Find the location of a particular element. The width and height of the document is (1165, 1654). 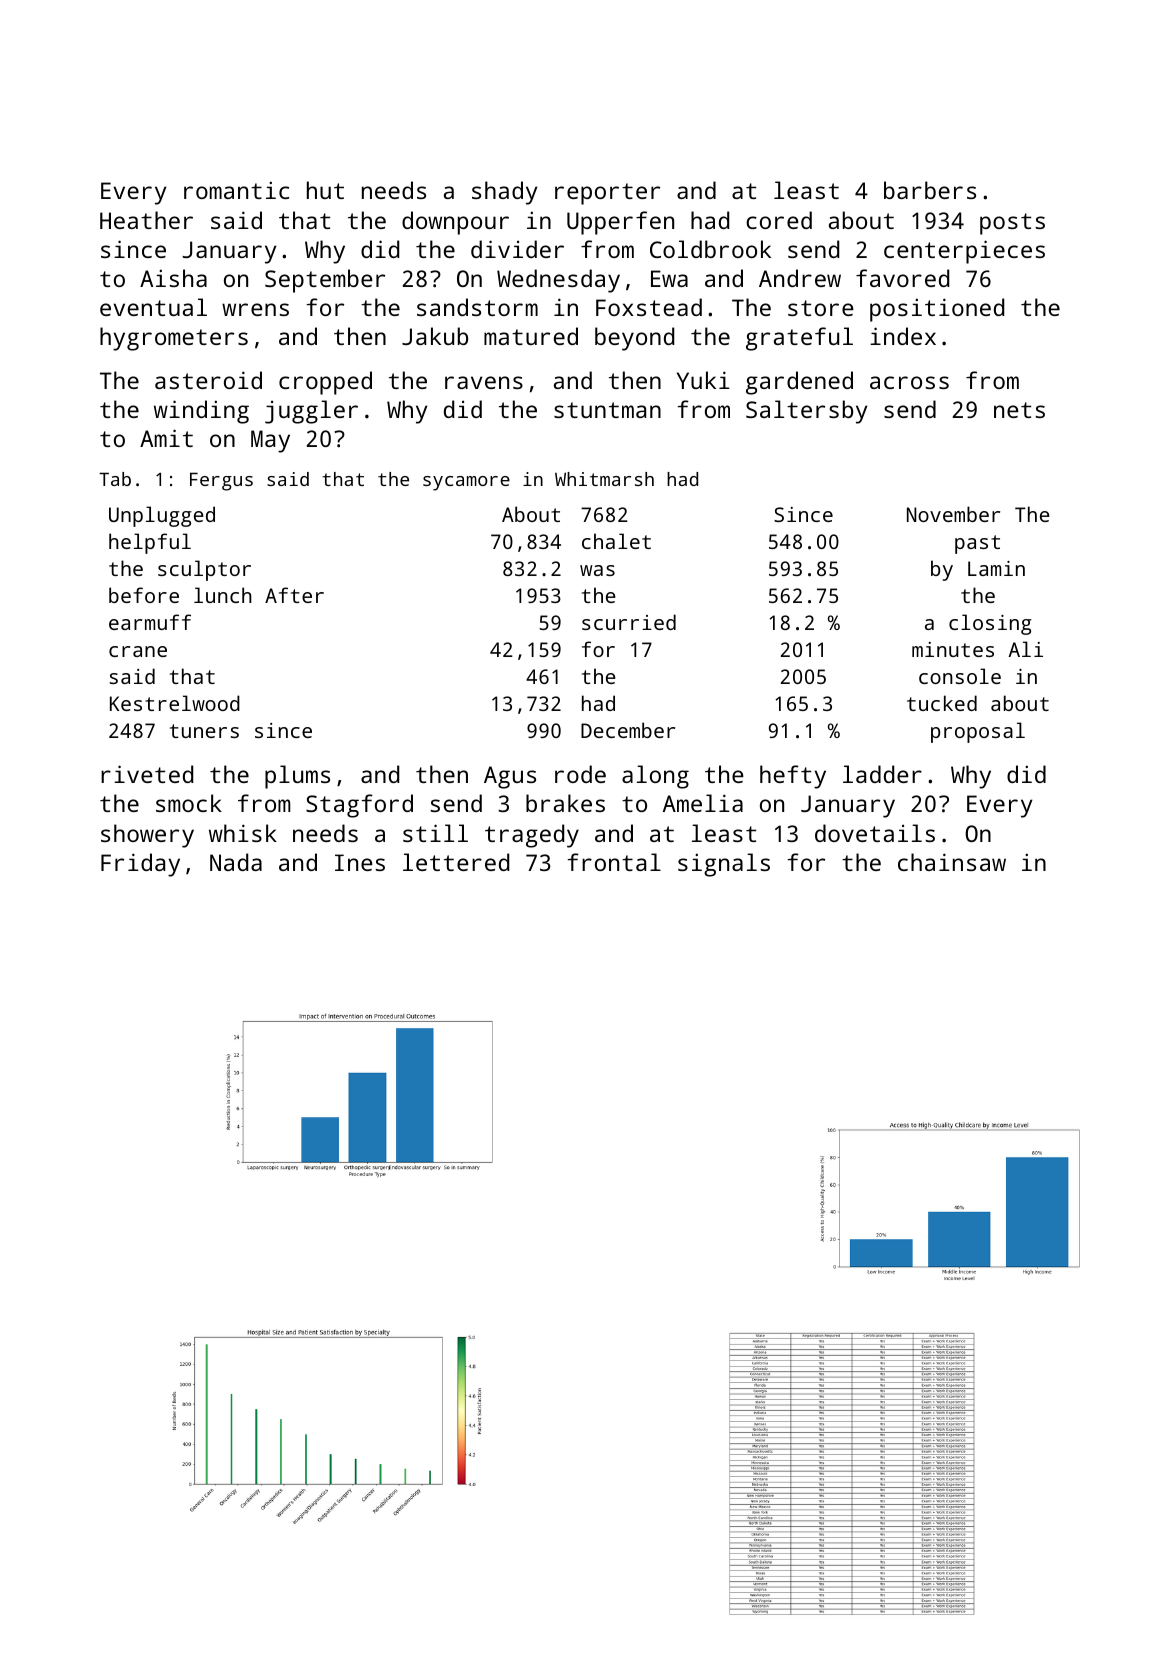

romantic is located at coordinates (236, 190).
